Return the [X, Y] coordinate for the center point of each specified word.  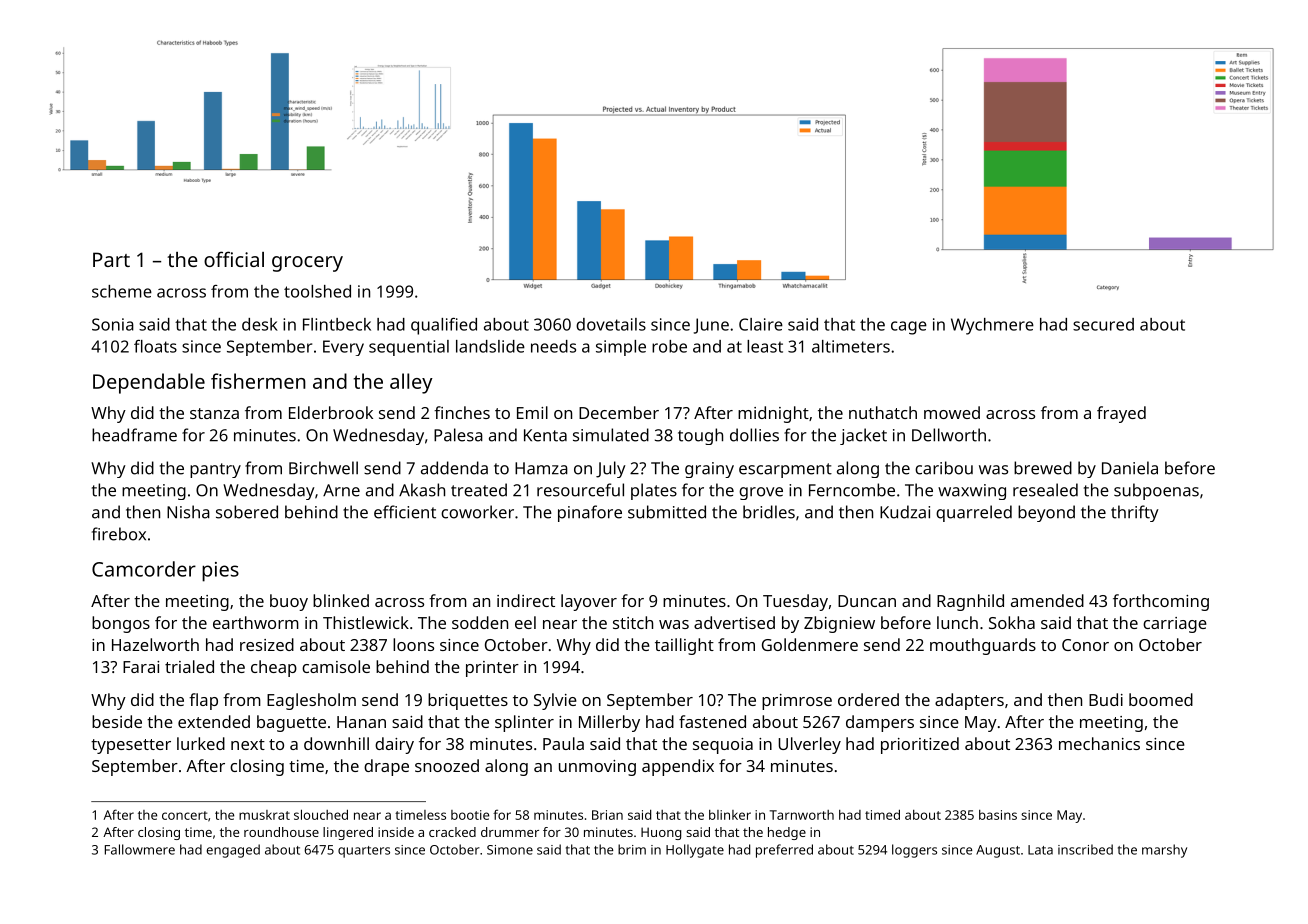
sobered [247, 512]
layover [589, 602]
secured [1103, 324]
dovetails [611, 324]
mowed [952, 412]
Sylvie [555, 701]
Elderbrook [331, 412]
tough [700, 436]
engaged [233, 851]
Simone [510, 850]
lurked [201, 743]
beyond [1046, 513]
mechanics [1099, 743]
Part [111, 259]
